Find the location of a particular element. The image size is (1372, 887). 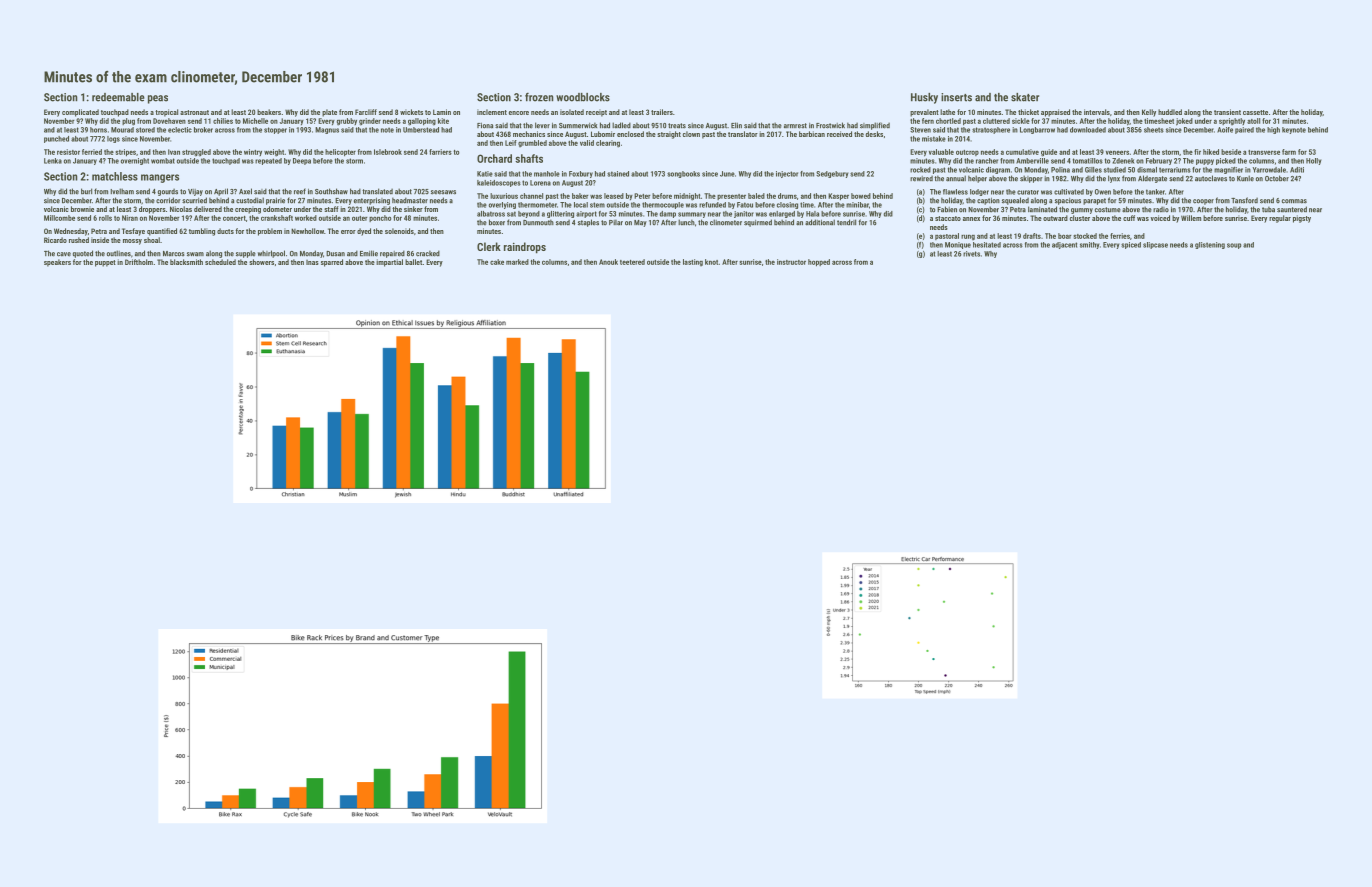

frozen is located at coordinates (539, 97).
